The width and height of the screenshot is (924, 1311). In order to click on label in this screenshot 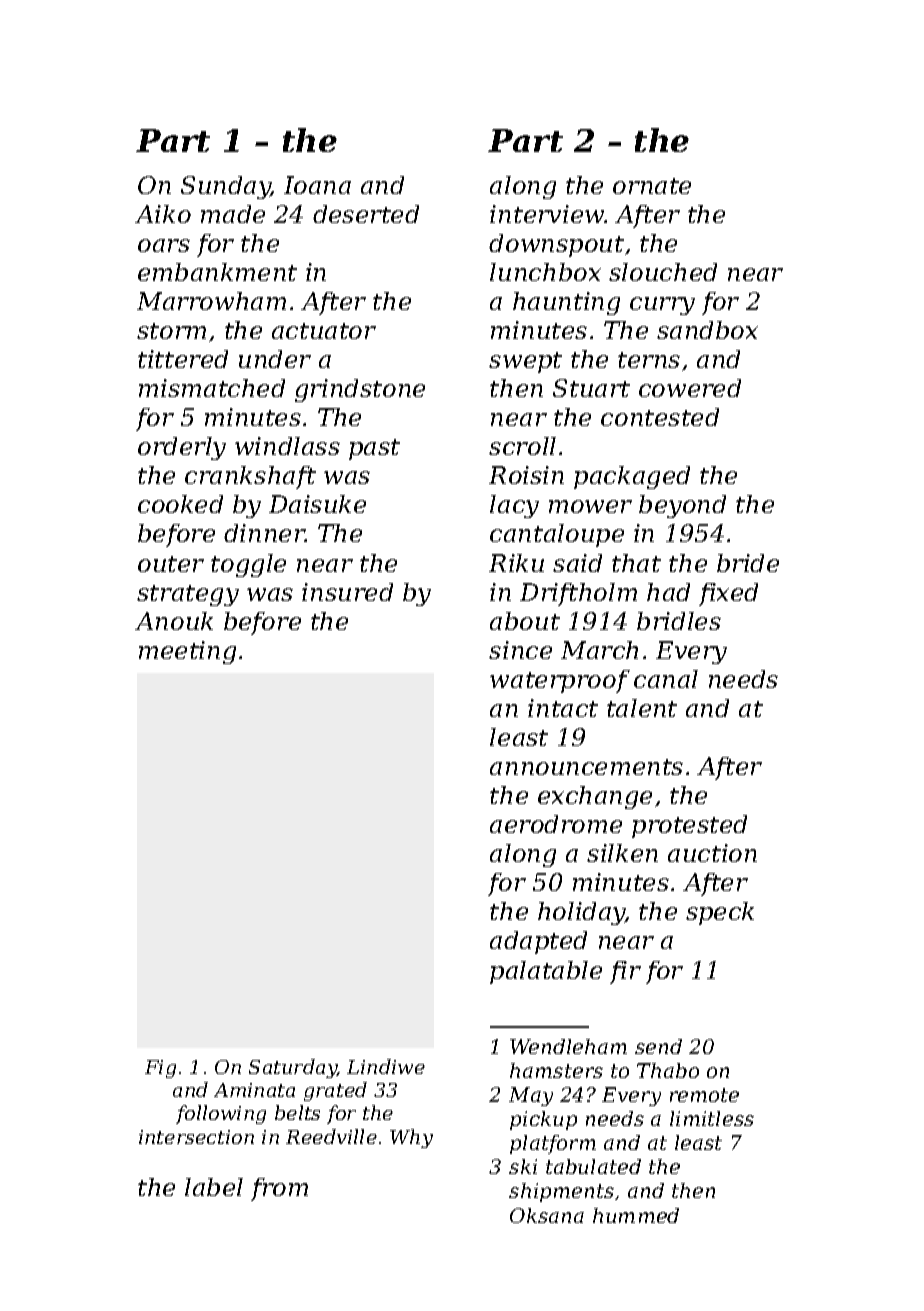, I will do `click(214, 1187)`.
